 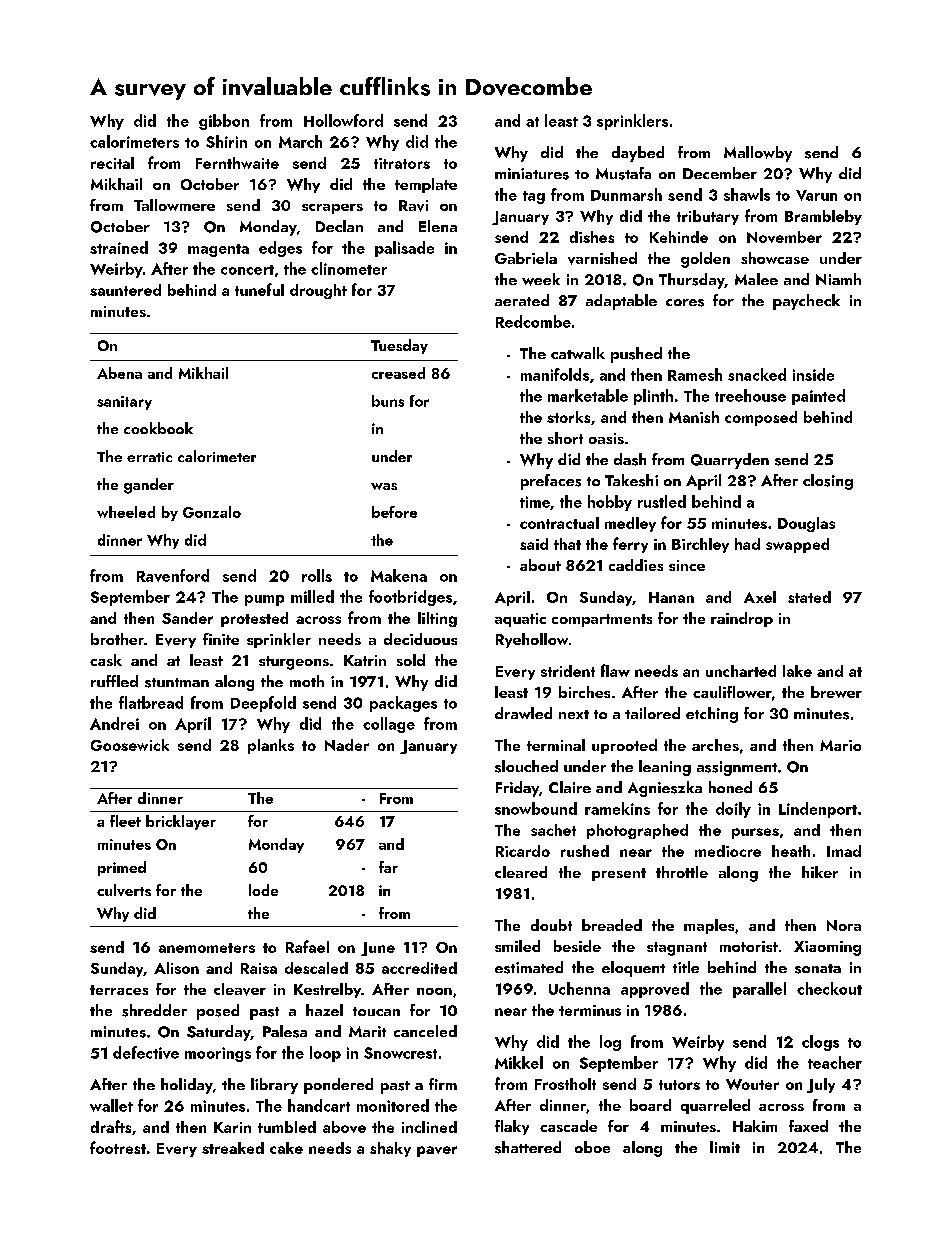 I want to click on limit, so click(x=725, y=1147).
